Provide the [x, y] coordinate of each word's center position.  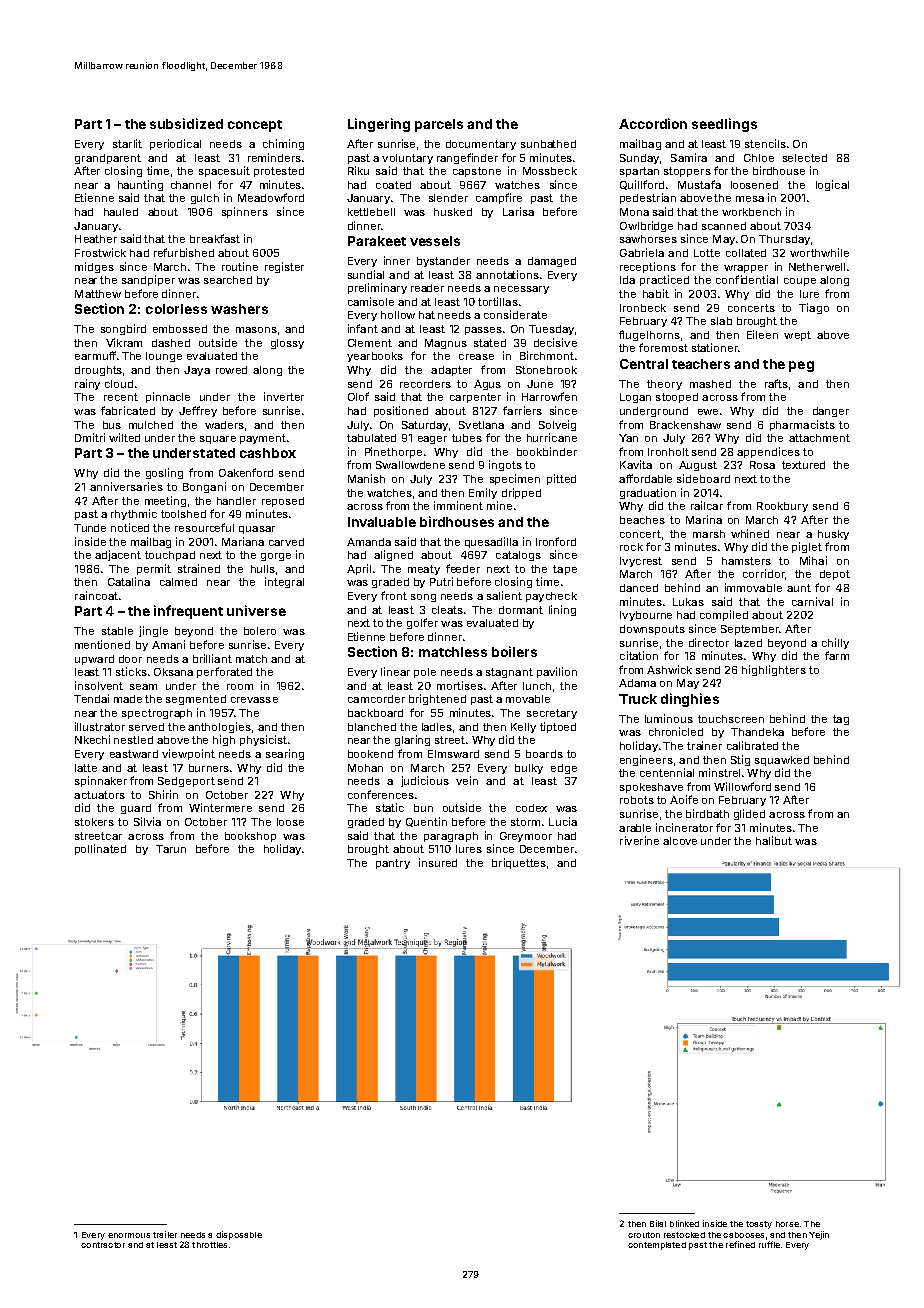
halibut [774, 840]
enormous [129, 1235]
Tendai [91, 698]
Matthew [98, 294]
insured [438, 862]
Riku [358, 170]
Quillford [642, 185]
